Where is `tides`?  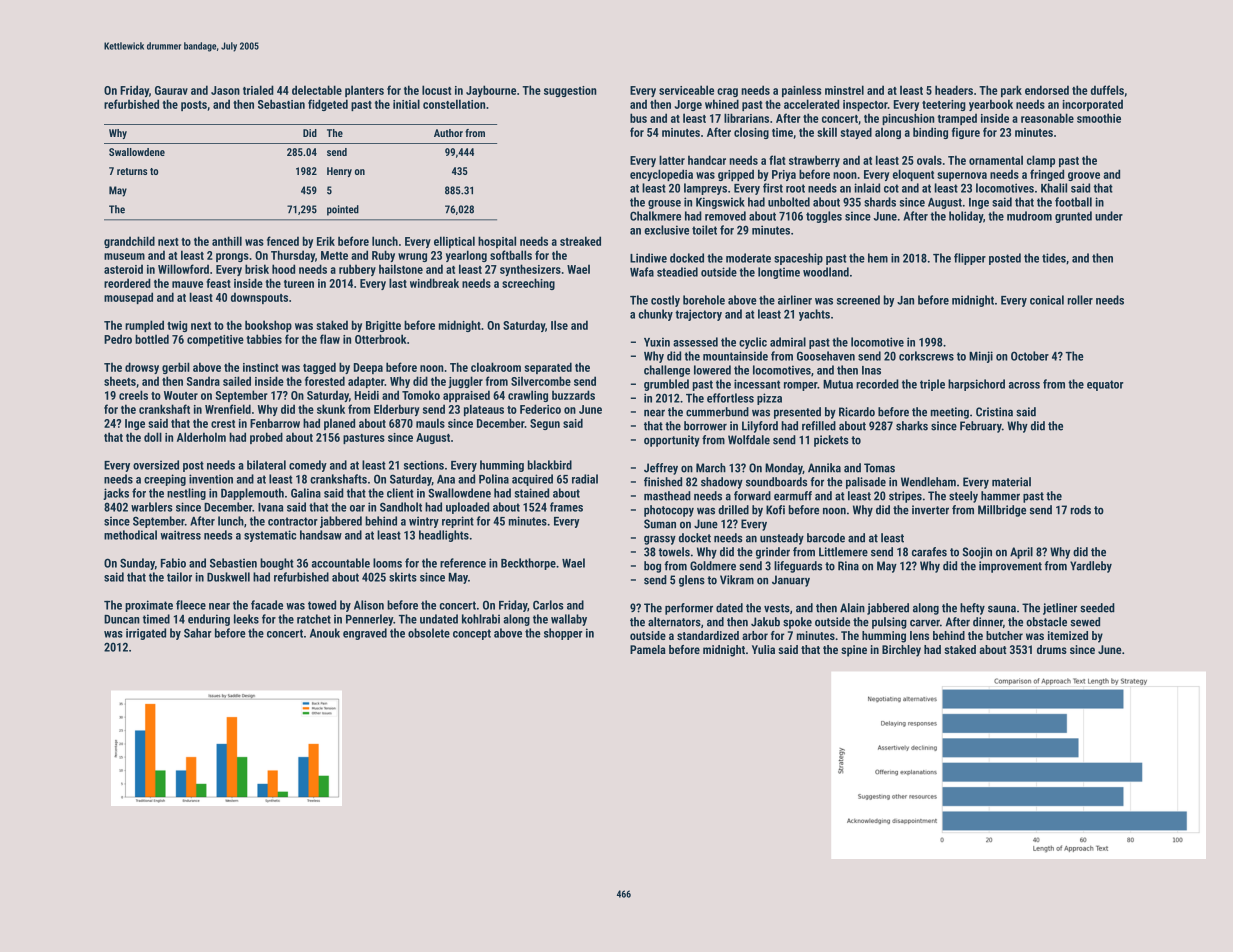 tides is located at coordinates (1054, 258).
